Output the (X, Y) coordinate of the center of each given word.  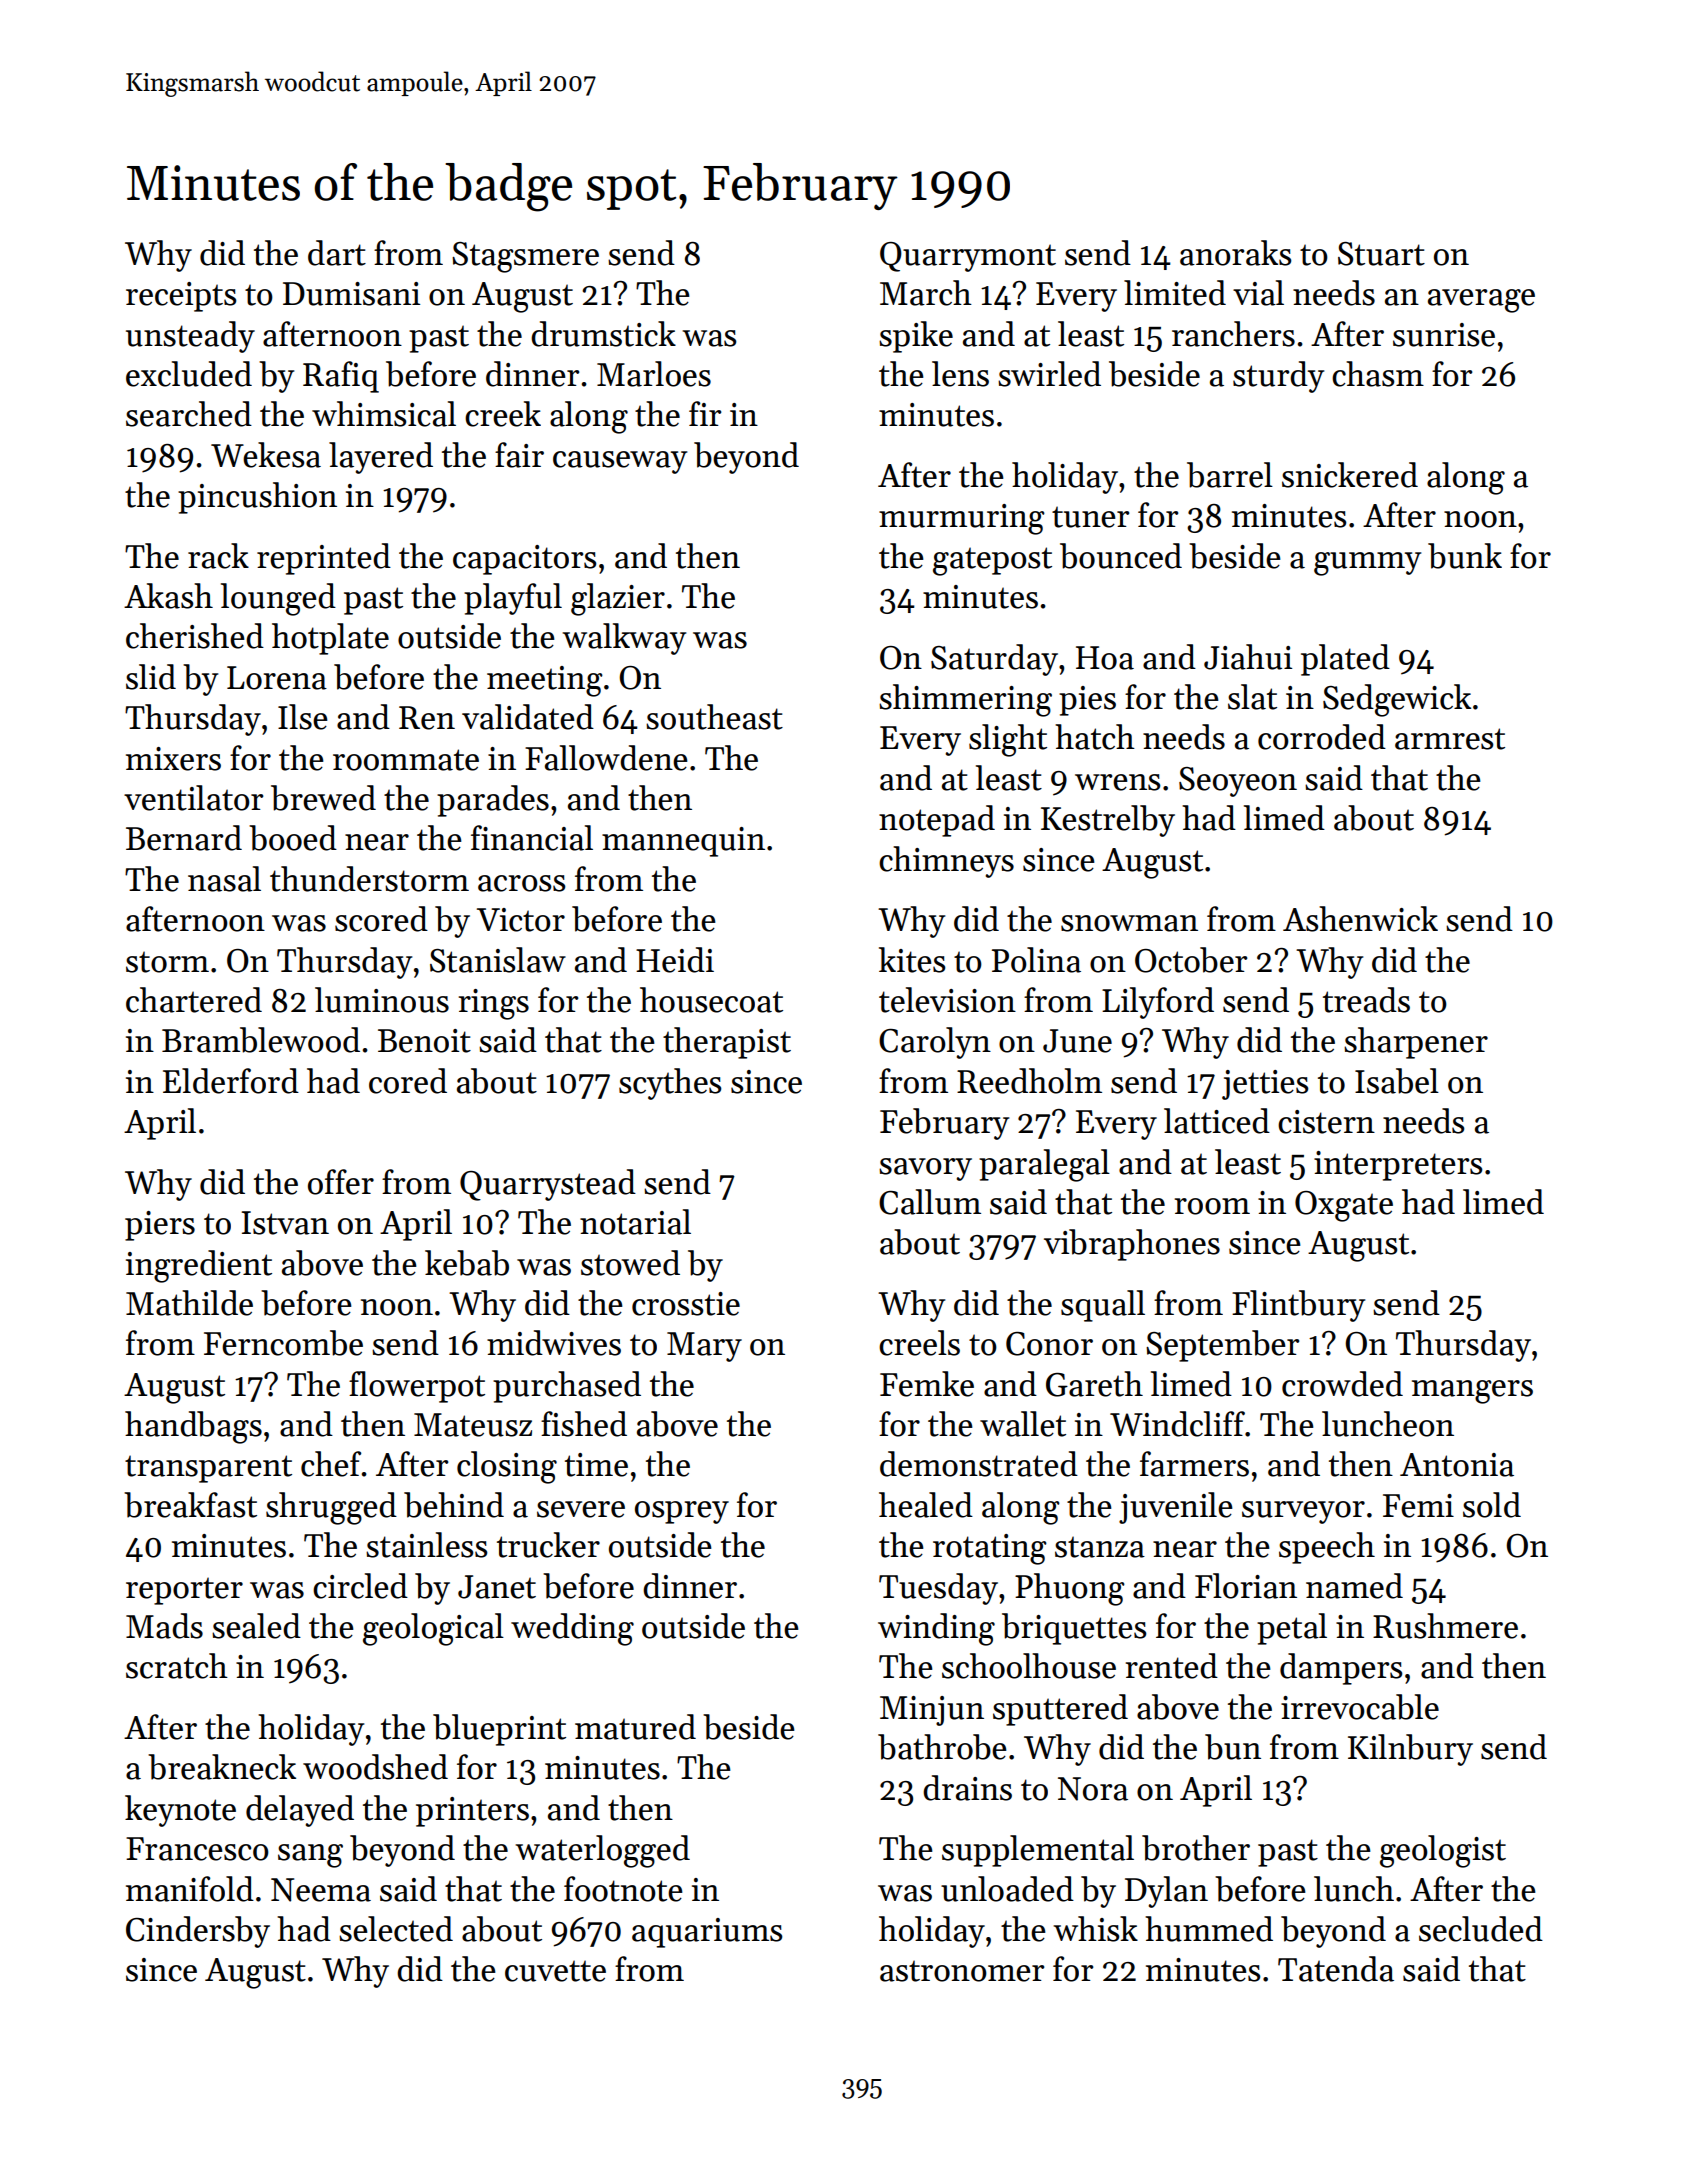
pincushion (257, 498)
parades (493, 801)
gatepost (992, 561)
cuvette (555, 1971)
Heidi (675, 960)
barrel (1230, 475)
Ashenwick (1360, 919)
